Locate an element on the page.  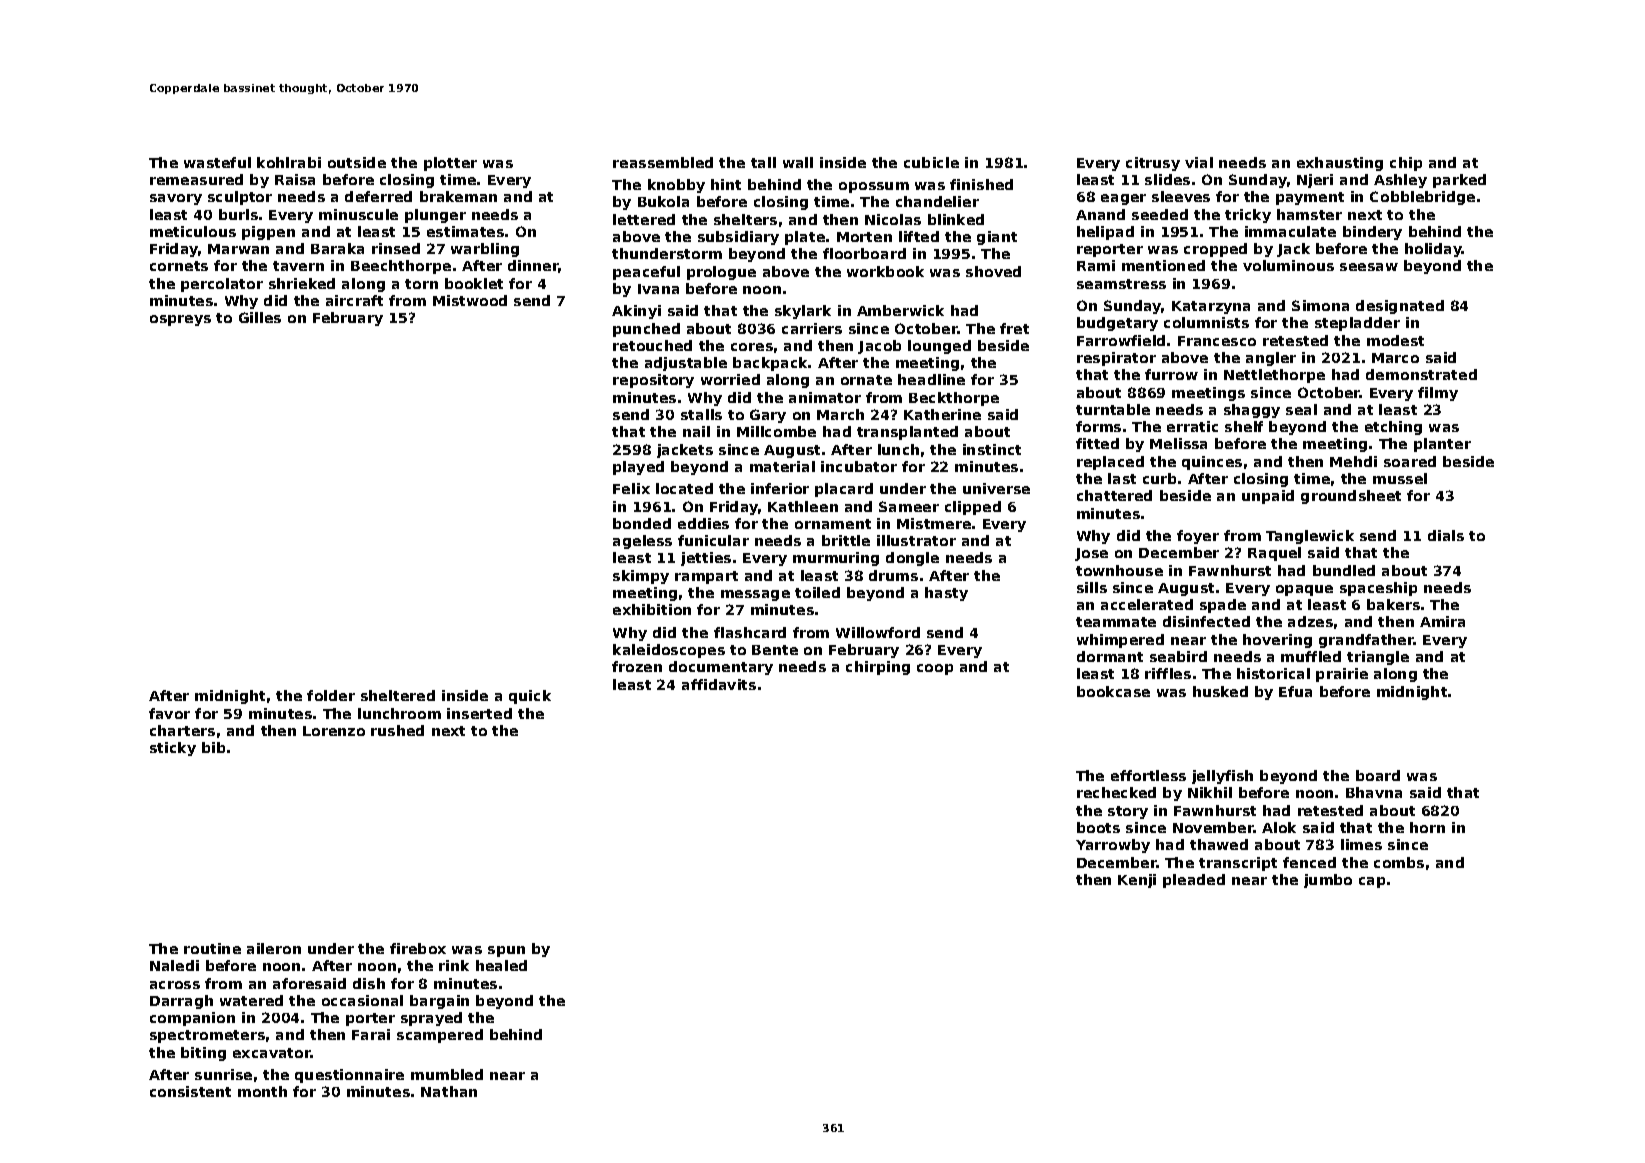
outside is located at coordinates (357, 162).
